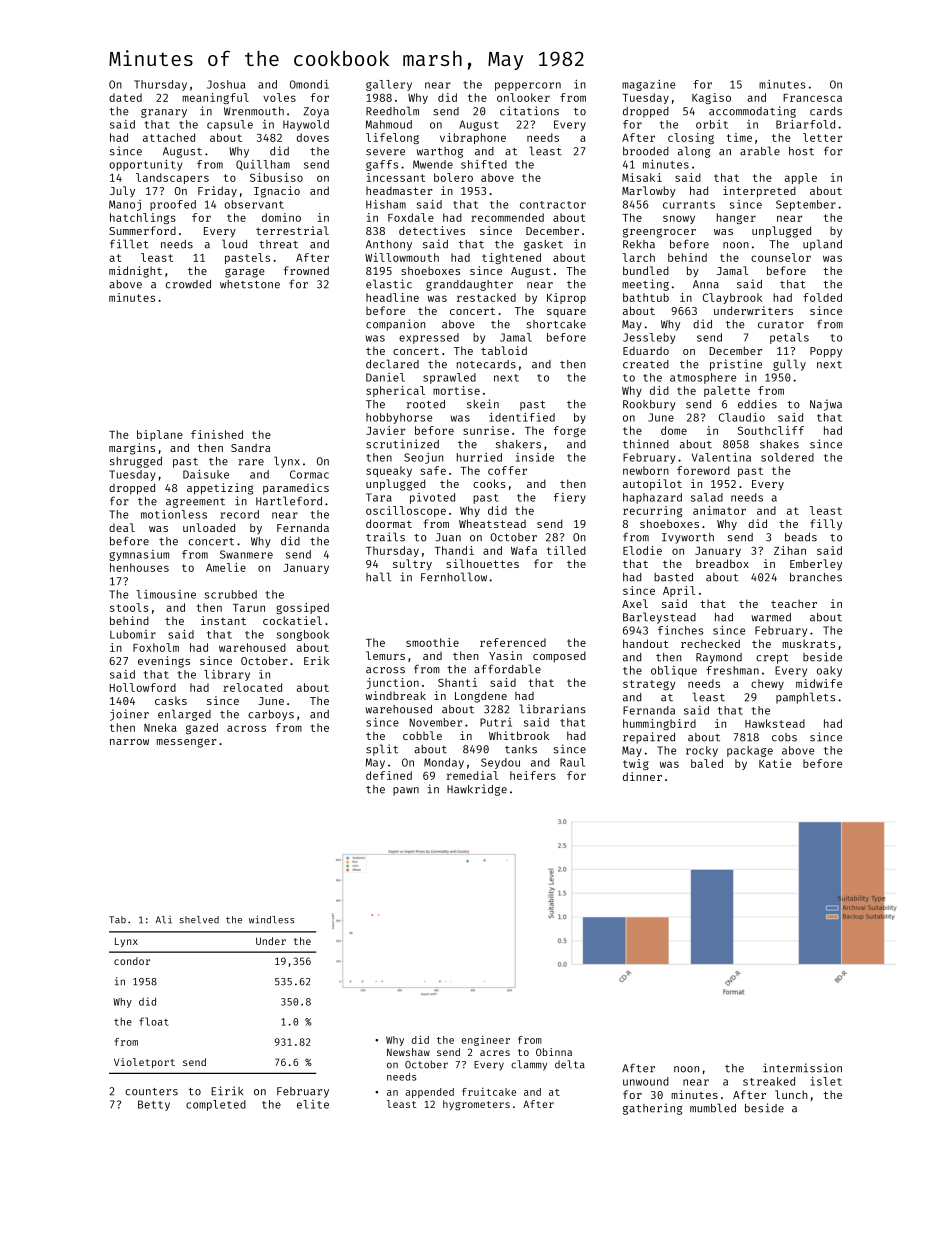 This page has height=1233, width=952. What do you see at coordinates (429, 1093) in the page?
I see `appended` at bounding box center [429, 1093].
